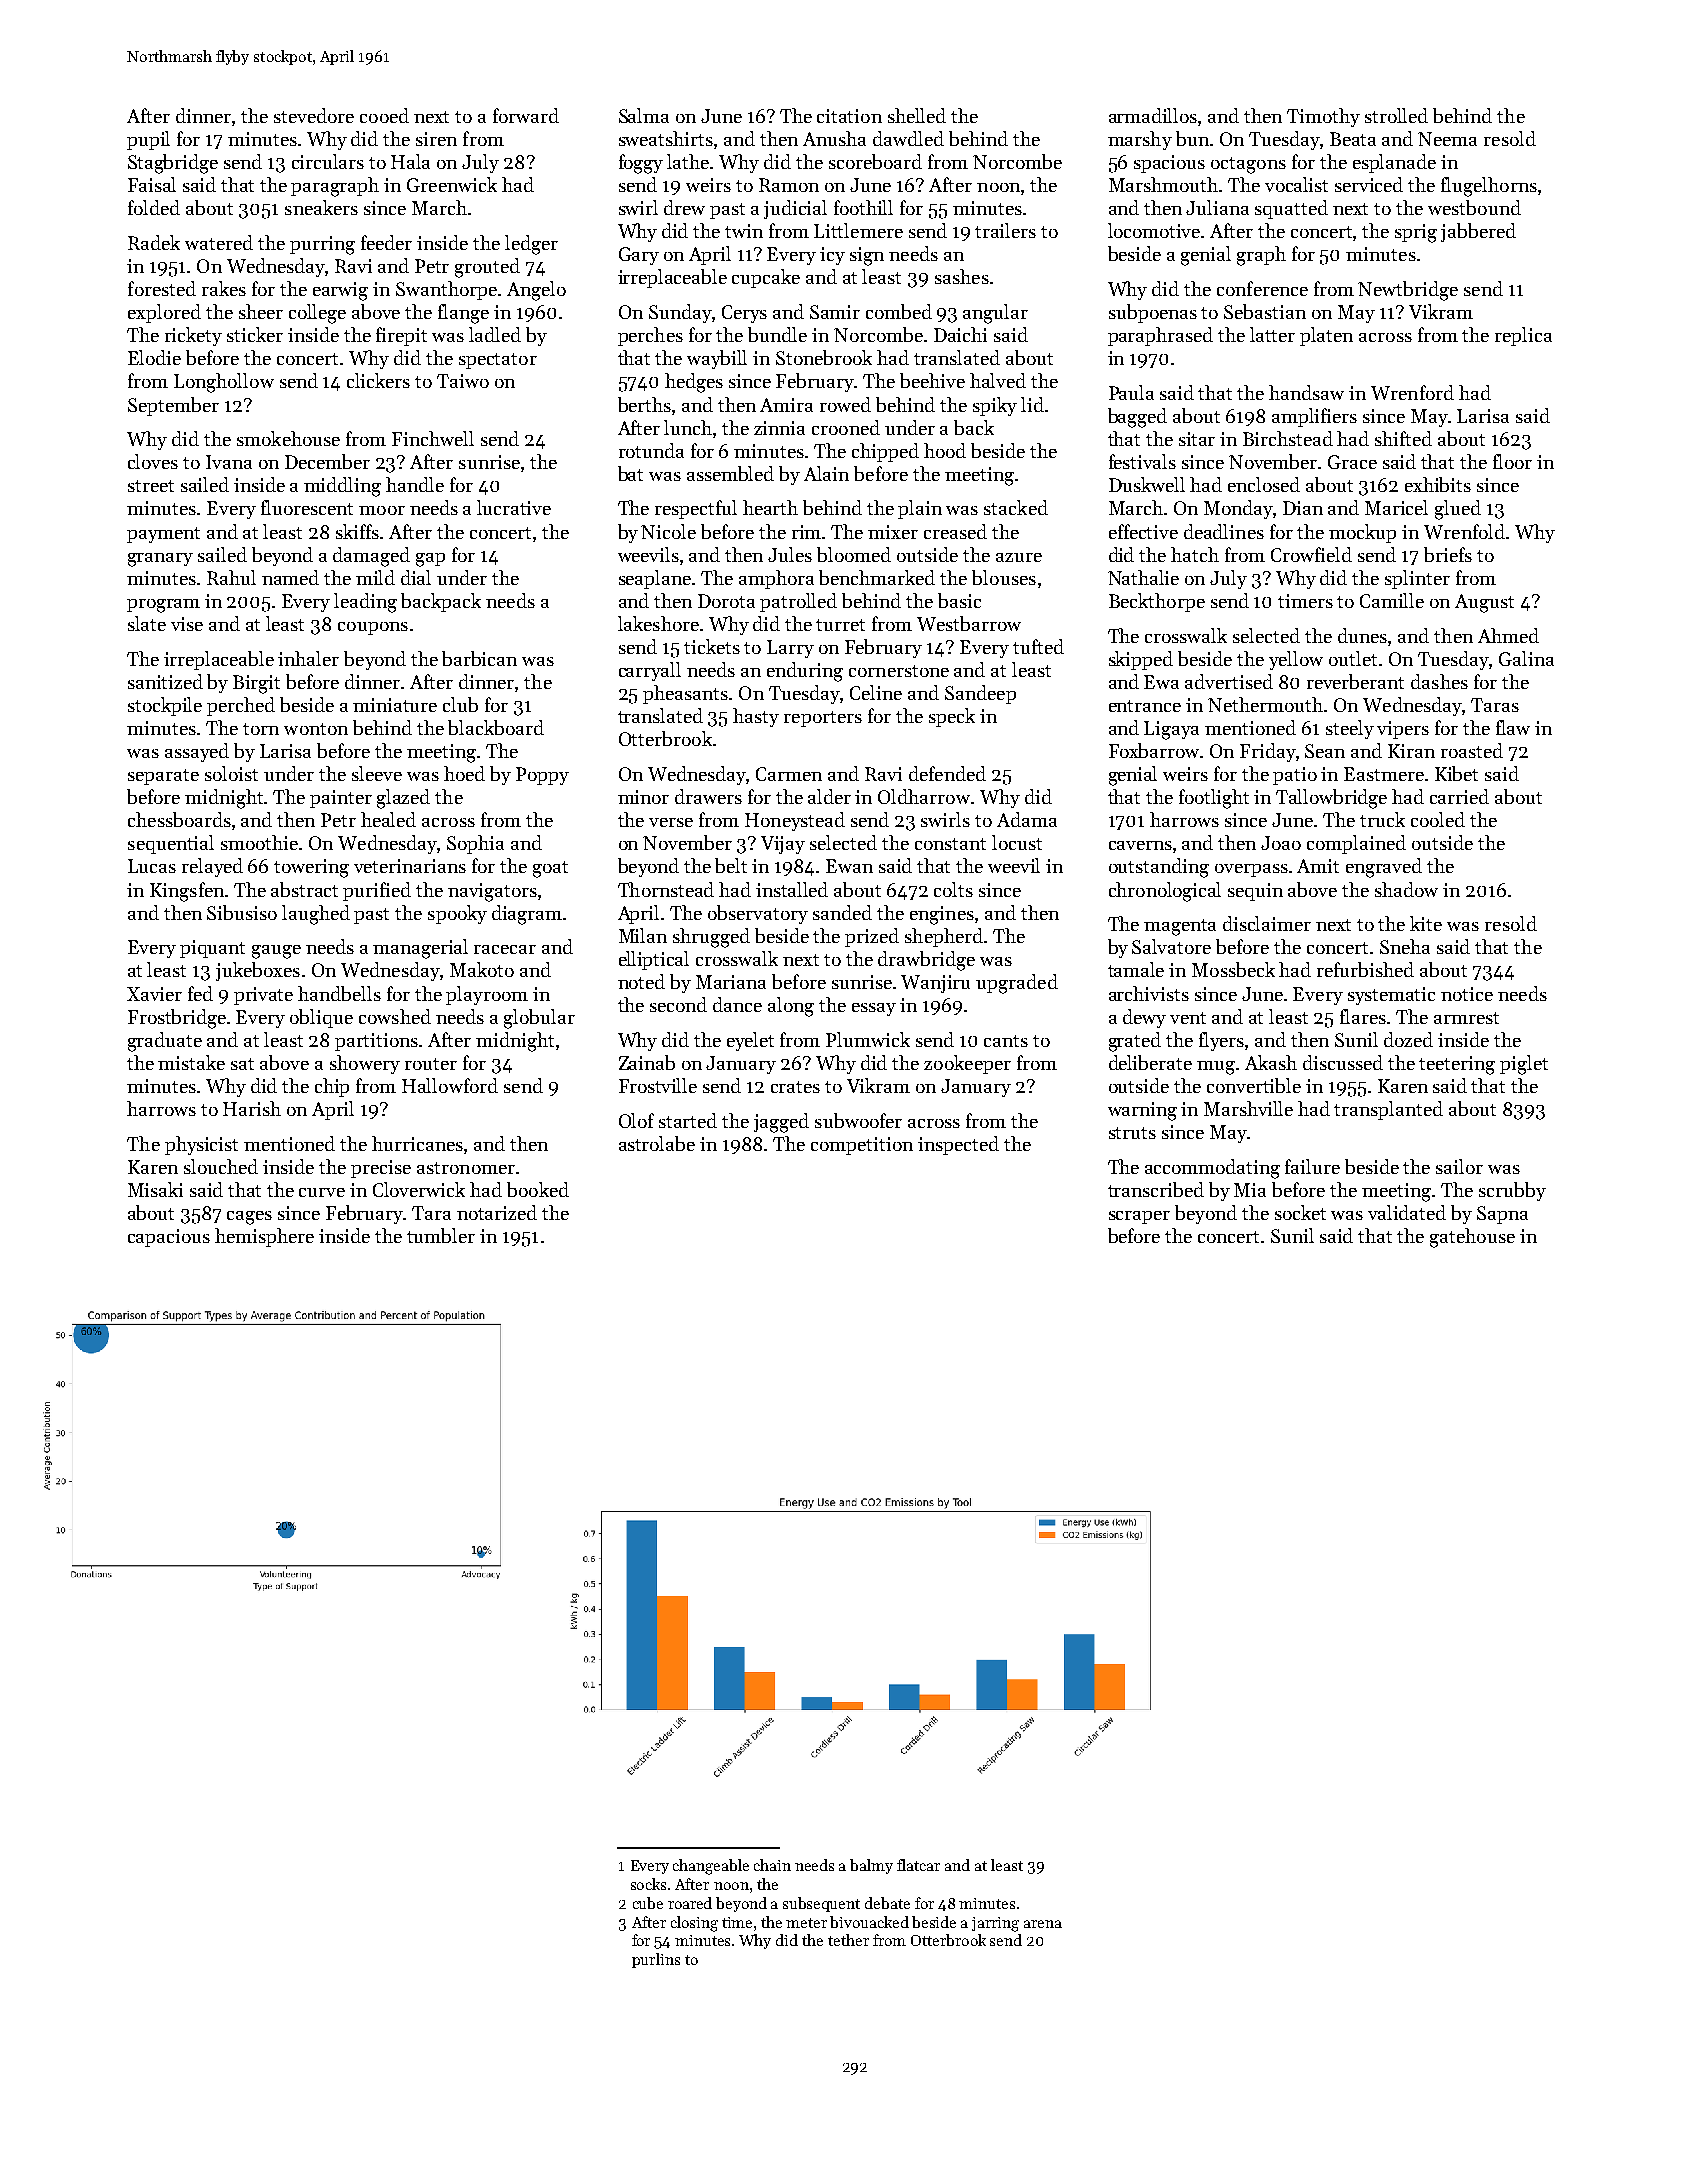 Image resolution: width=1683 pixels, height=2178 pixels. What do you see at coordinates (1396, 115) in the screenshot?
I see `strolled` at bounding box center [1396, 115].
